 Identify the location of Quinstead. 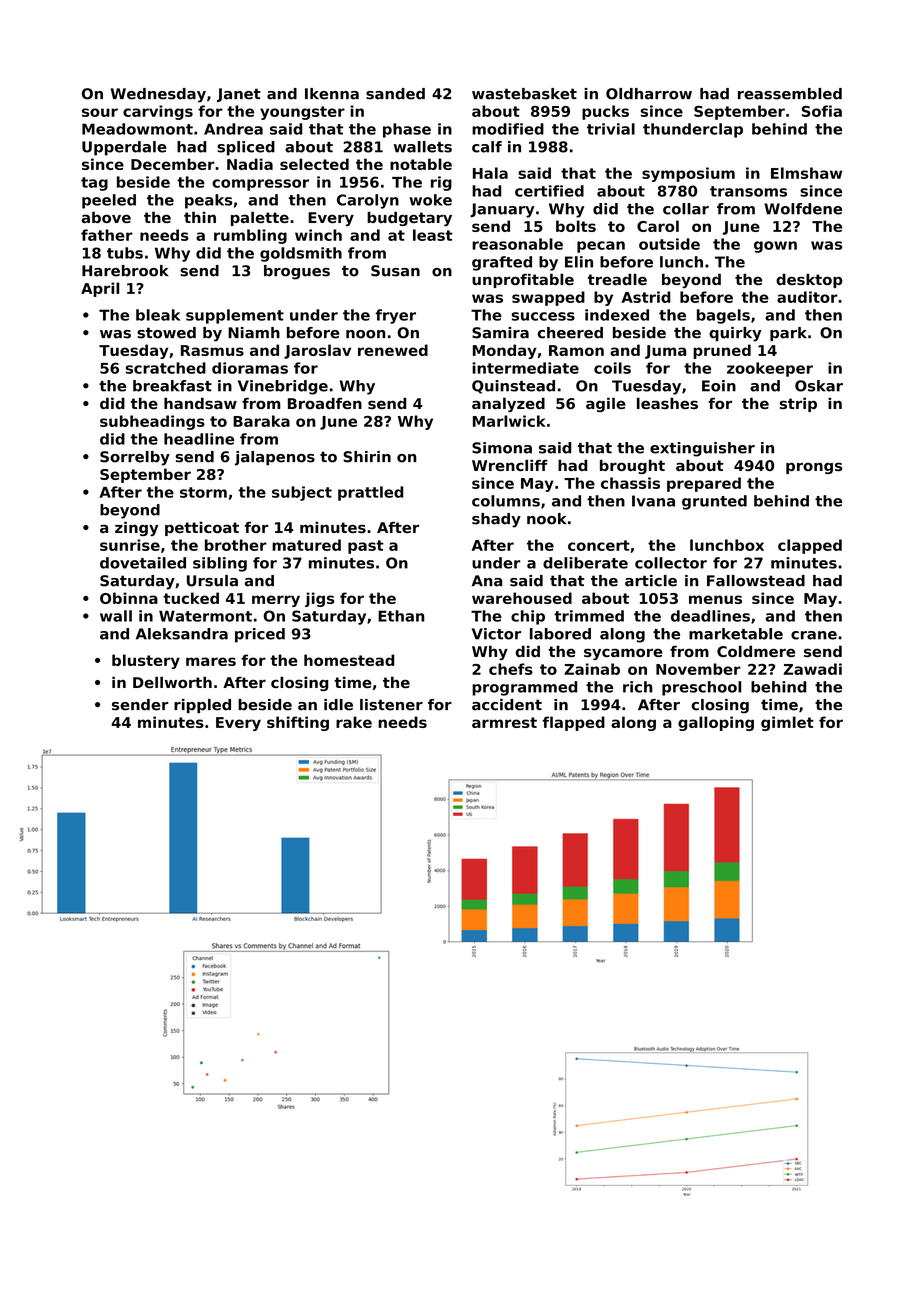
(513, 387).
